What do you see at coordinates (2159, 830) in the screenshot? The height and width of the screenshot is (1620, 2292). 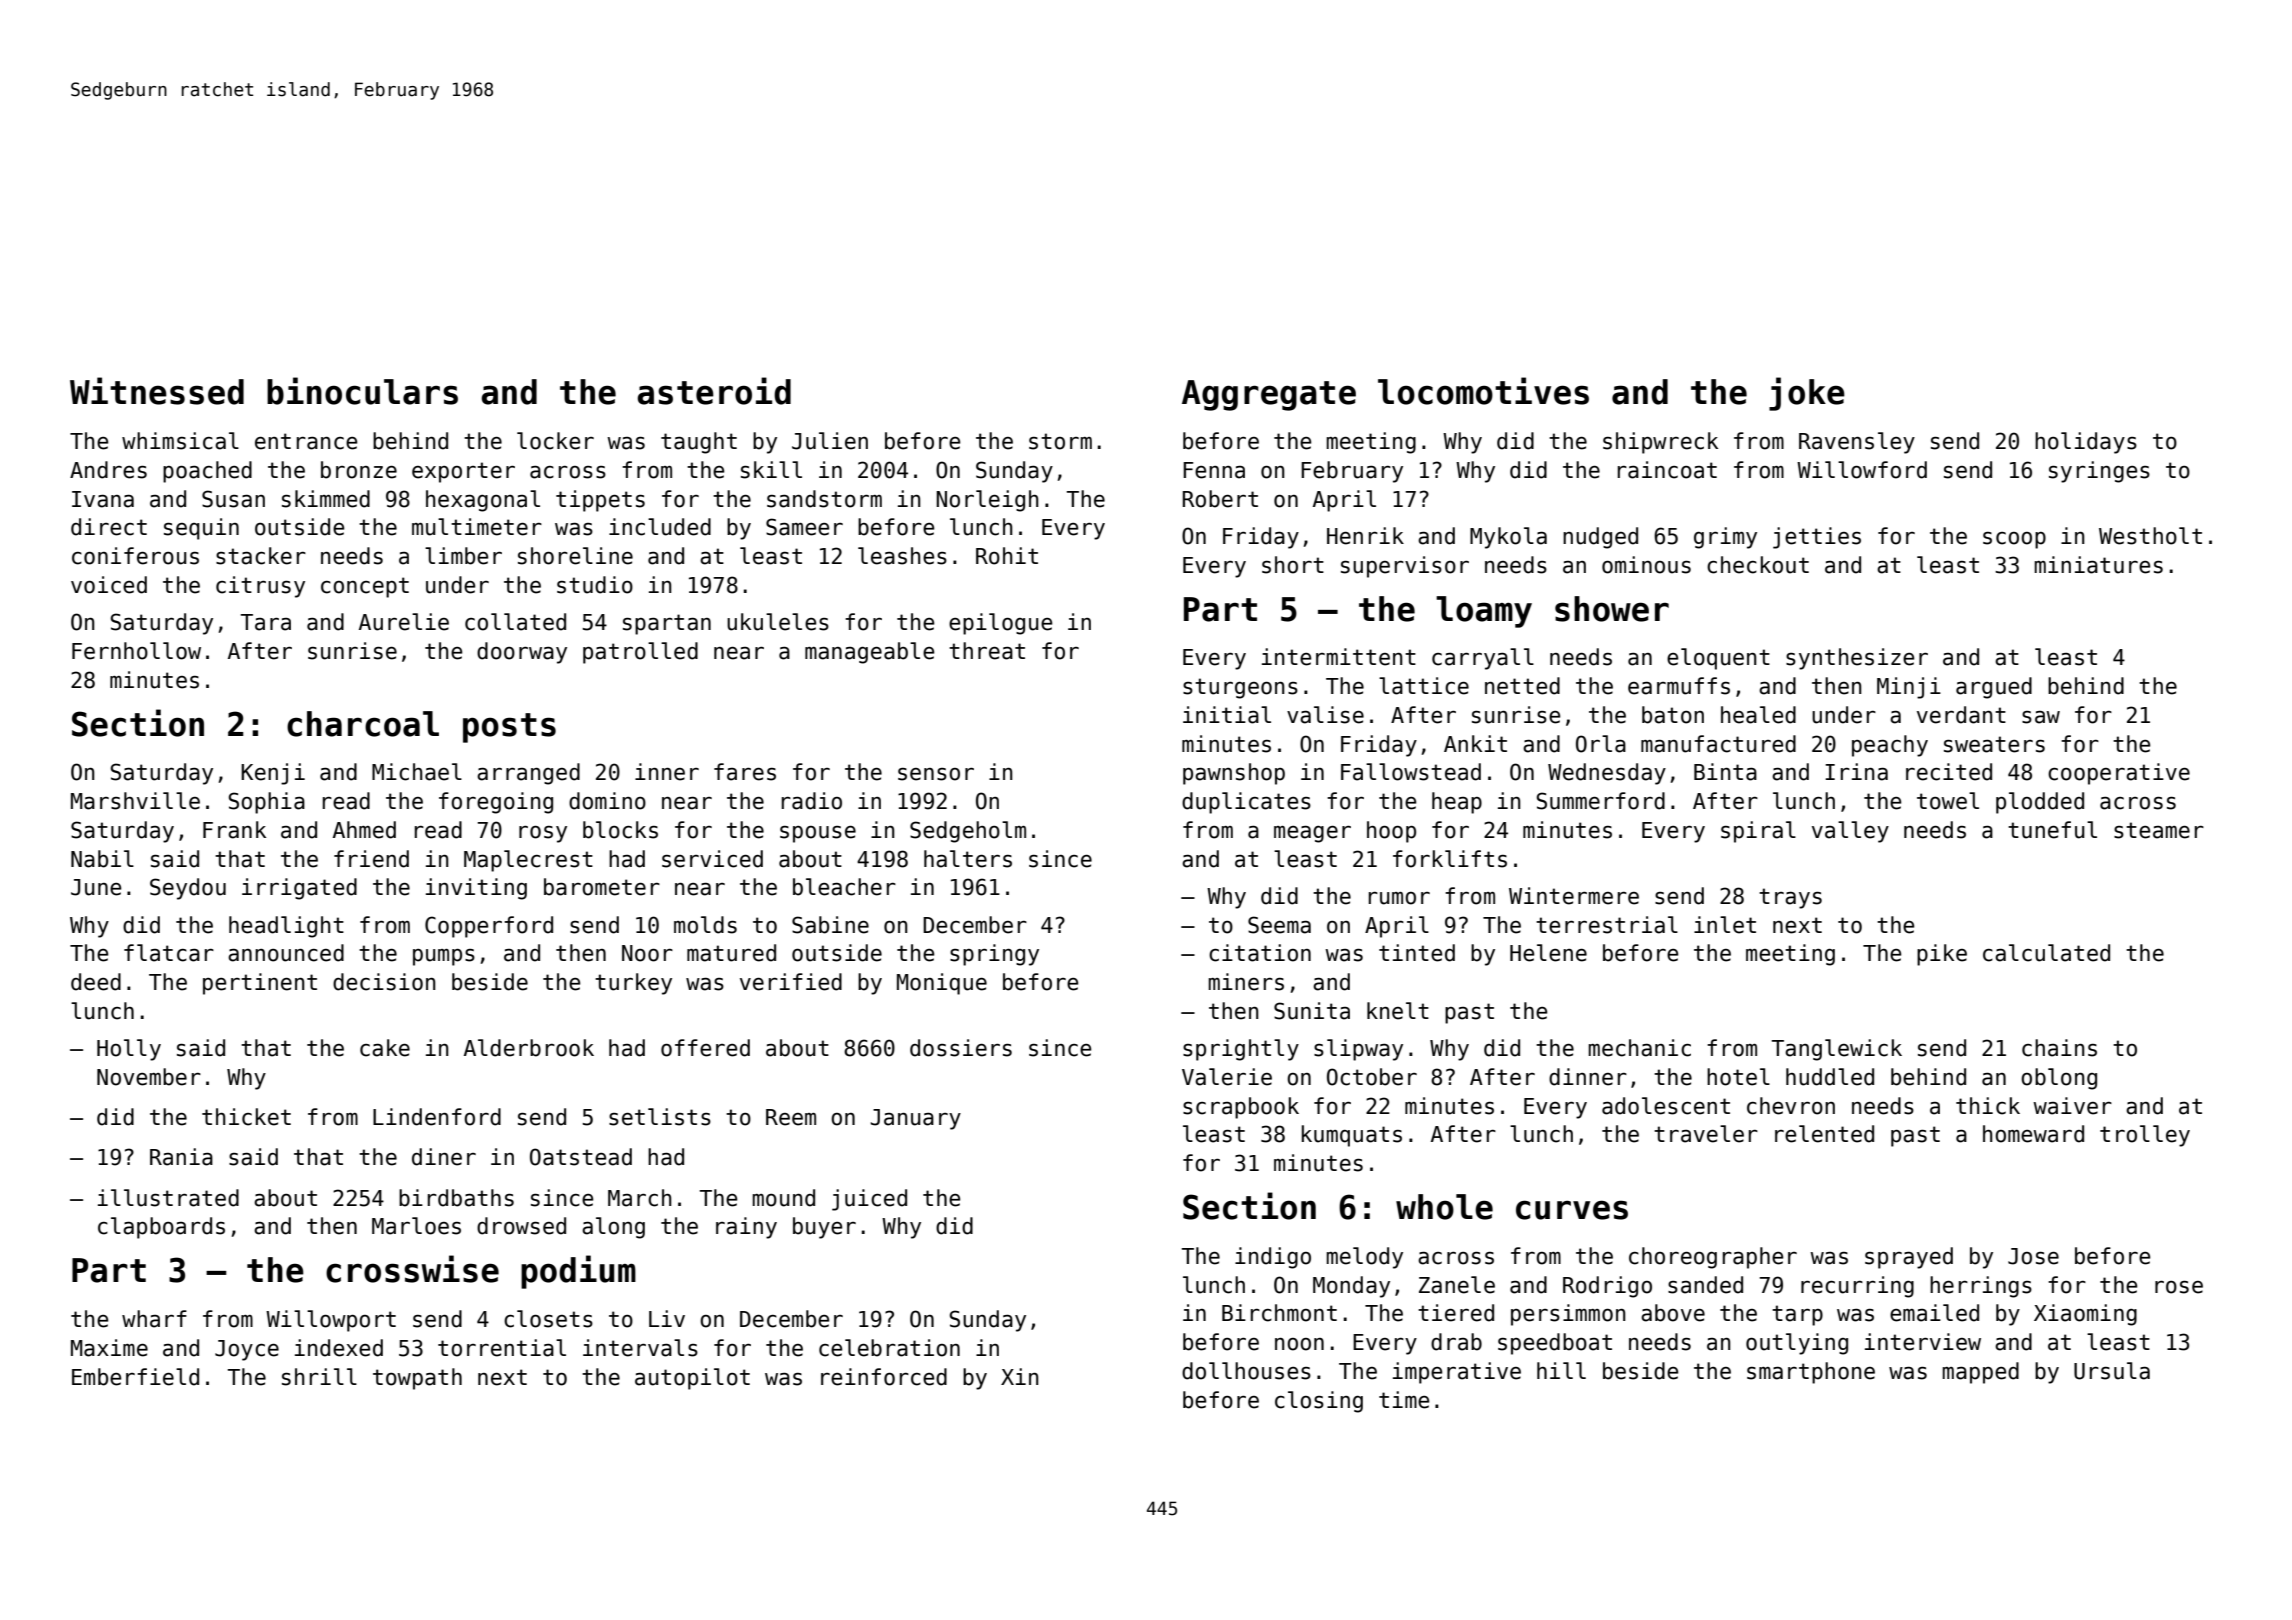 I see `steamer` at bounding box center [2159, 830].
